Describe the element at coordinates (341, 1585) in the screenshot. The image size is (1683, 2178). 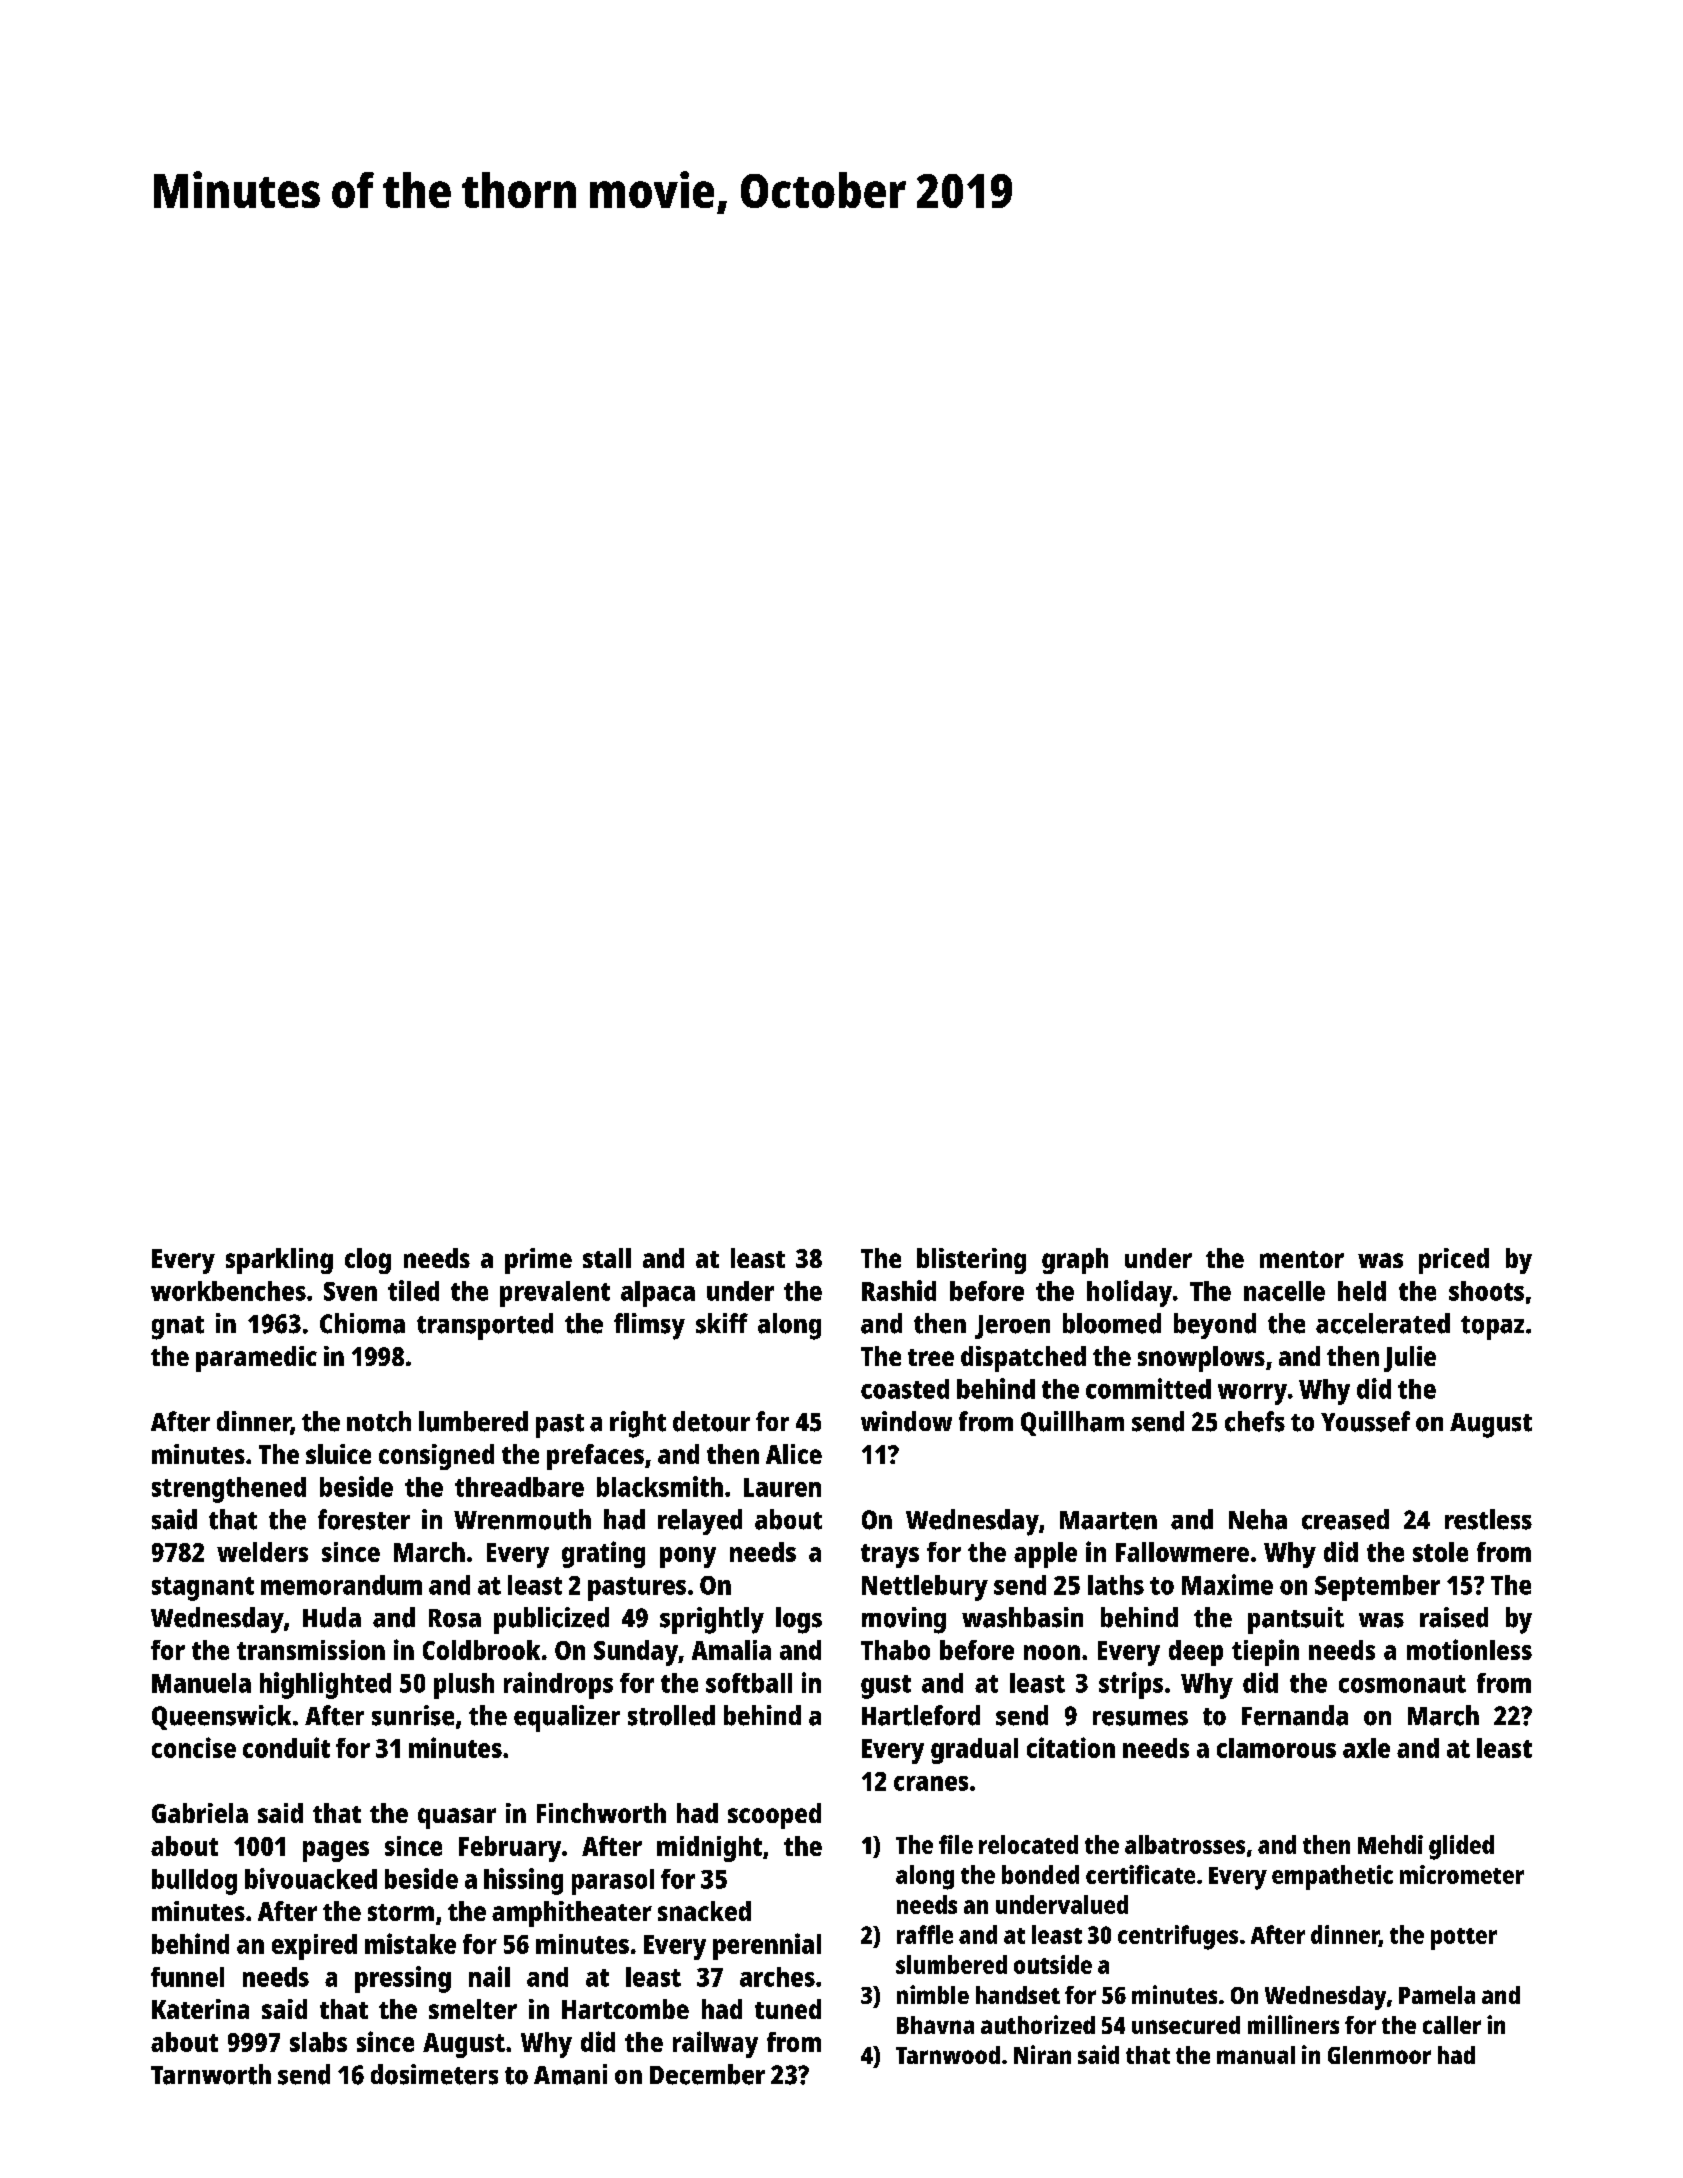
I see `memorandum` at that location.
